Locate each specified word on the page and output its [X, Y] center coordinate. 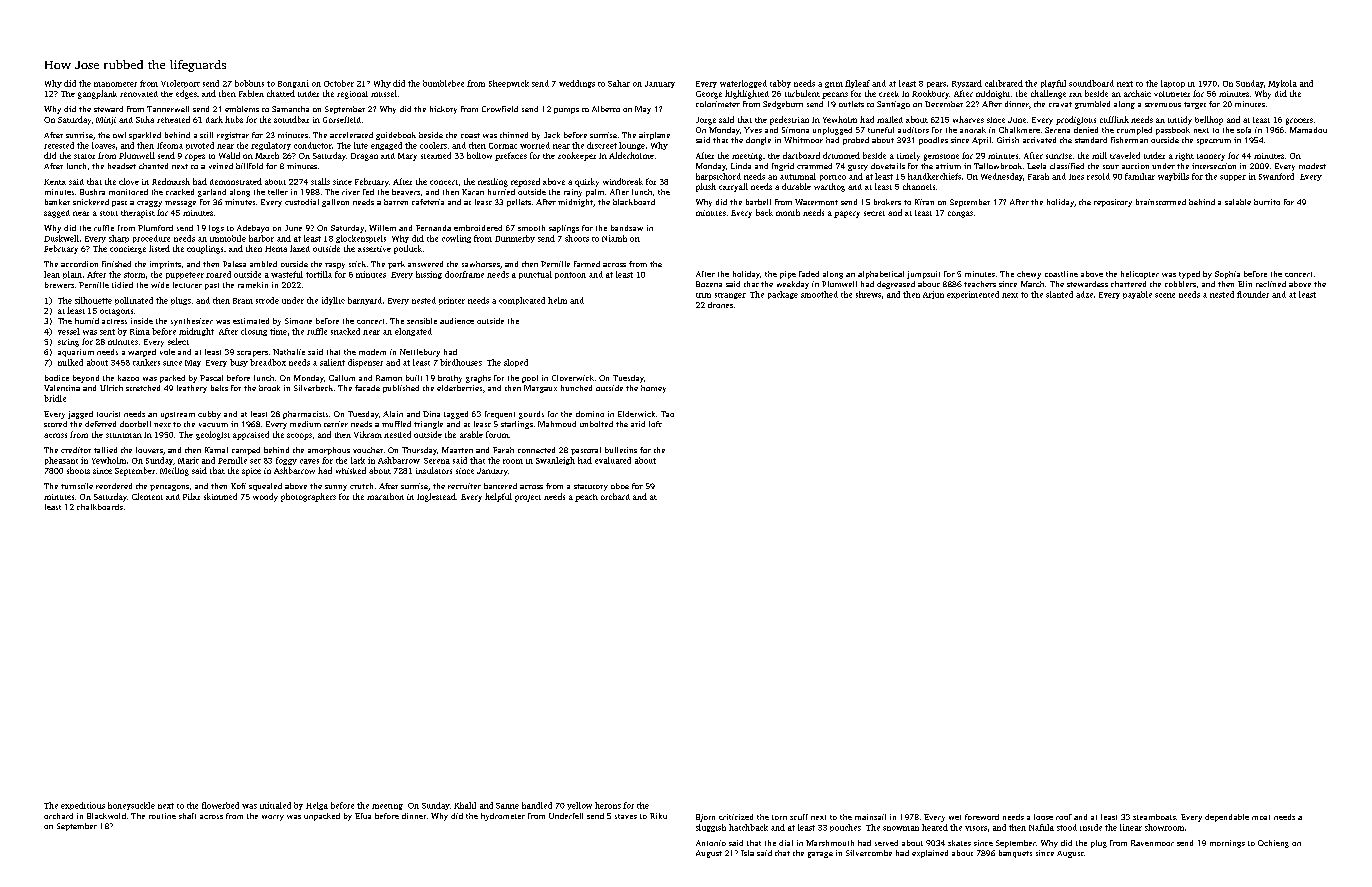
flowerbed [220, 805]
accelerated [351, 135]
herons [608, 805]
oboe [620, 486]
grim [834, 85]
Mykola [1282, 84]
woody [265, 497]
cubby [209, 415]
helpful [498, 497]
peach [586, 498]
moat [1261, 817]
